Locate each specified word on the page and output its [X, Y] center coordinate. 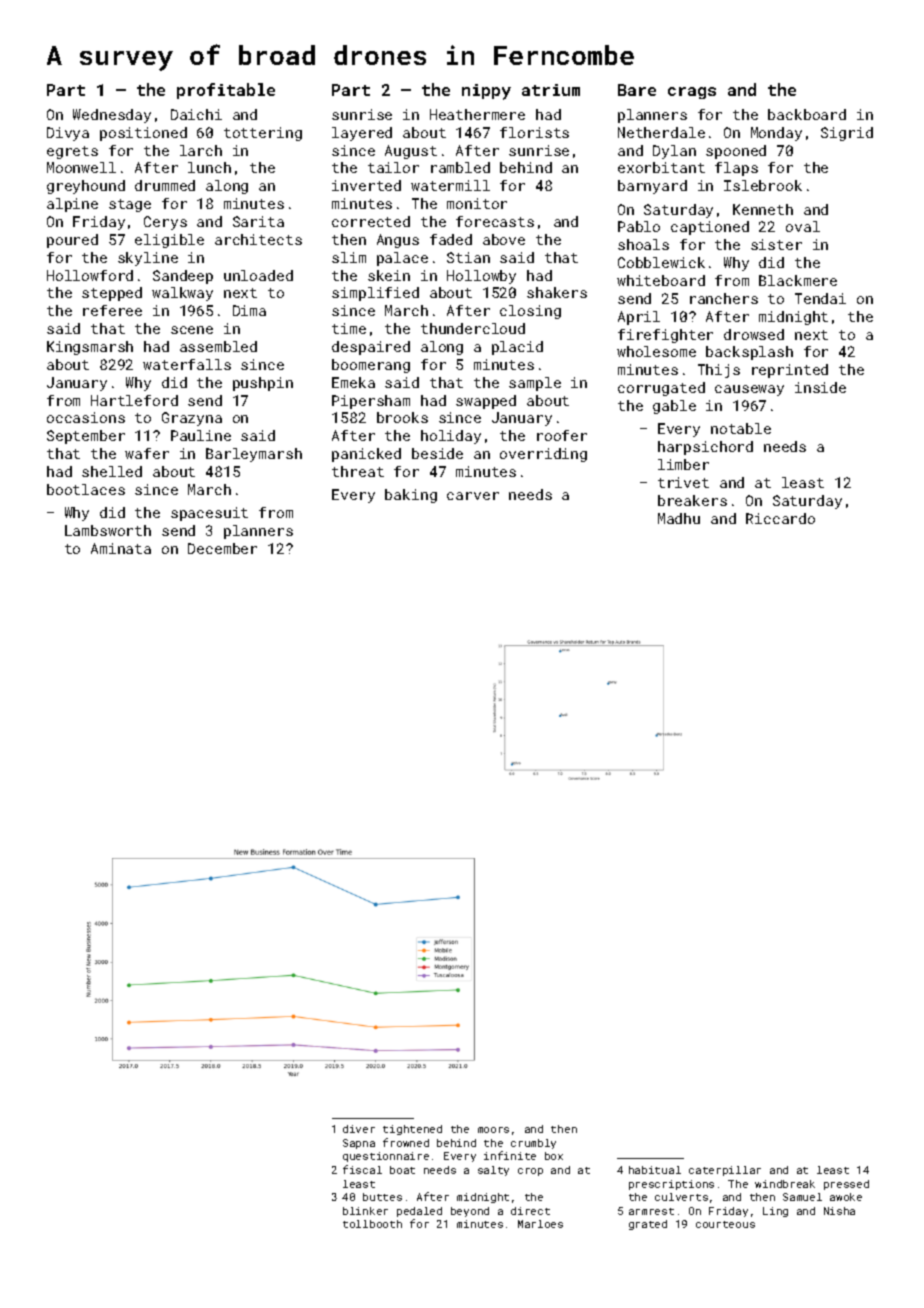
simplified [375, 294]
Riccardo [780, 518]
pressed [846, 1185]
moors [493, 1130]
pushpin [263, 384]
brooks [402, 417]
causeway [749, 390]
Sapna [359, 1144]
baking [411, 496]
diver [359, 1129]
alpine [72, 205]
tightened [412, 1130]
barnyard [652, 187]
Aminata [121, 548]
